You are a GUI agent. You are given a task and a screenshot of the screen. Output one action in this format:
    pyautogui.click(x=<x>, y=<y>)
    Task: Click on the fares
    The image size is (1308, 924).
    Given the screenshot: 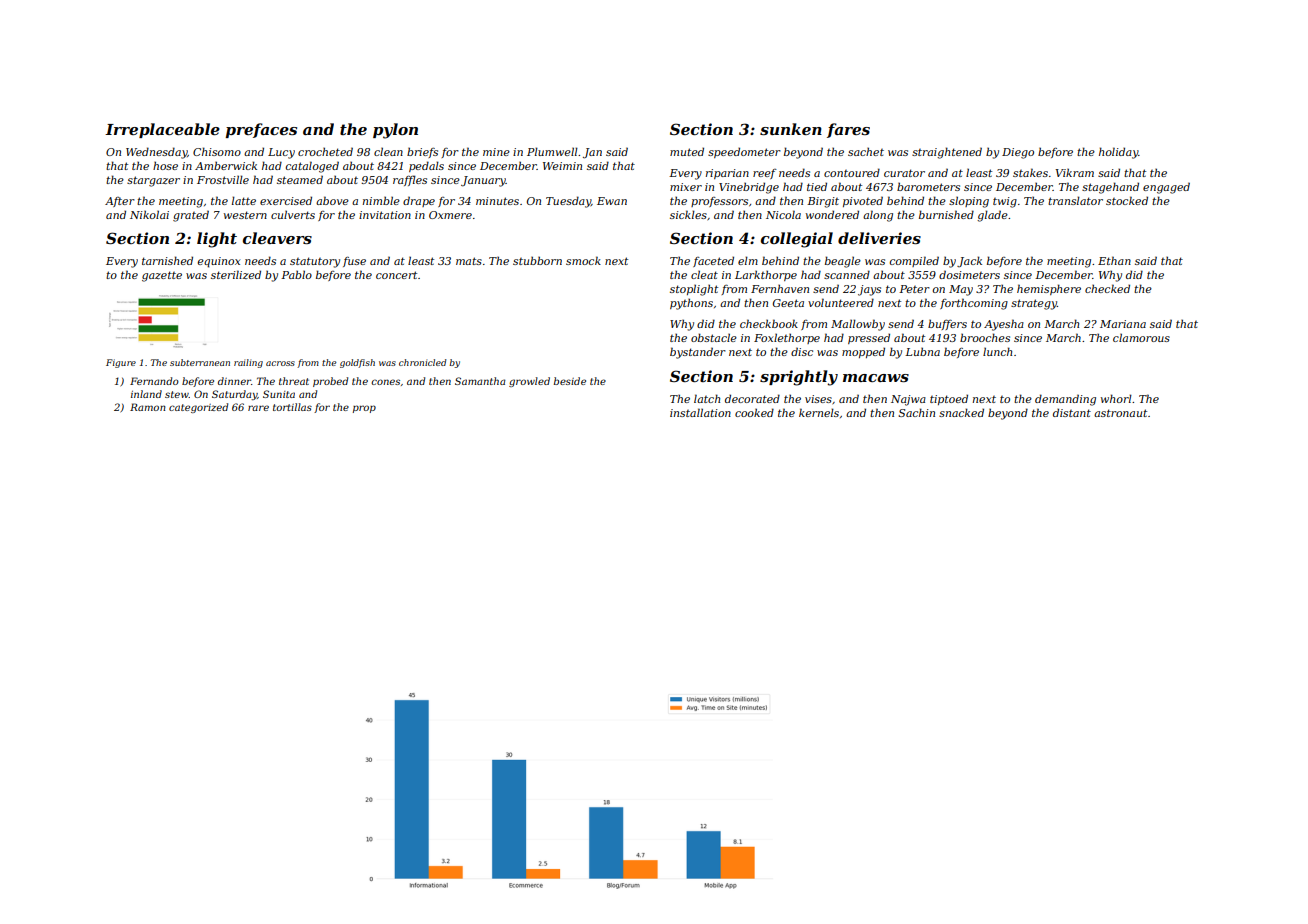 What is the action you would take?
    pyautogui.click(x=848, y=130)
